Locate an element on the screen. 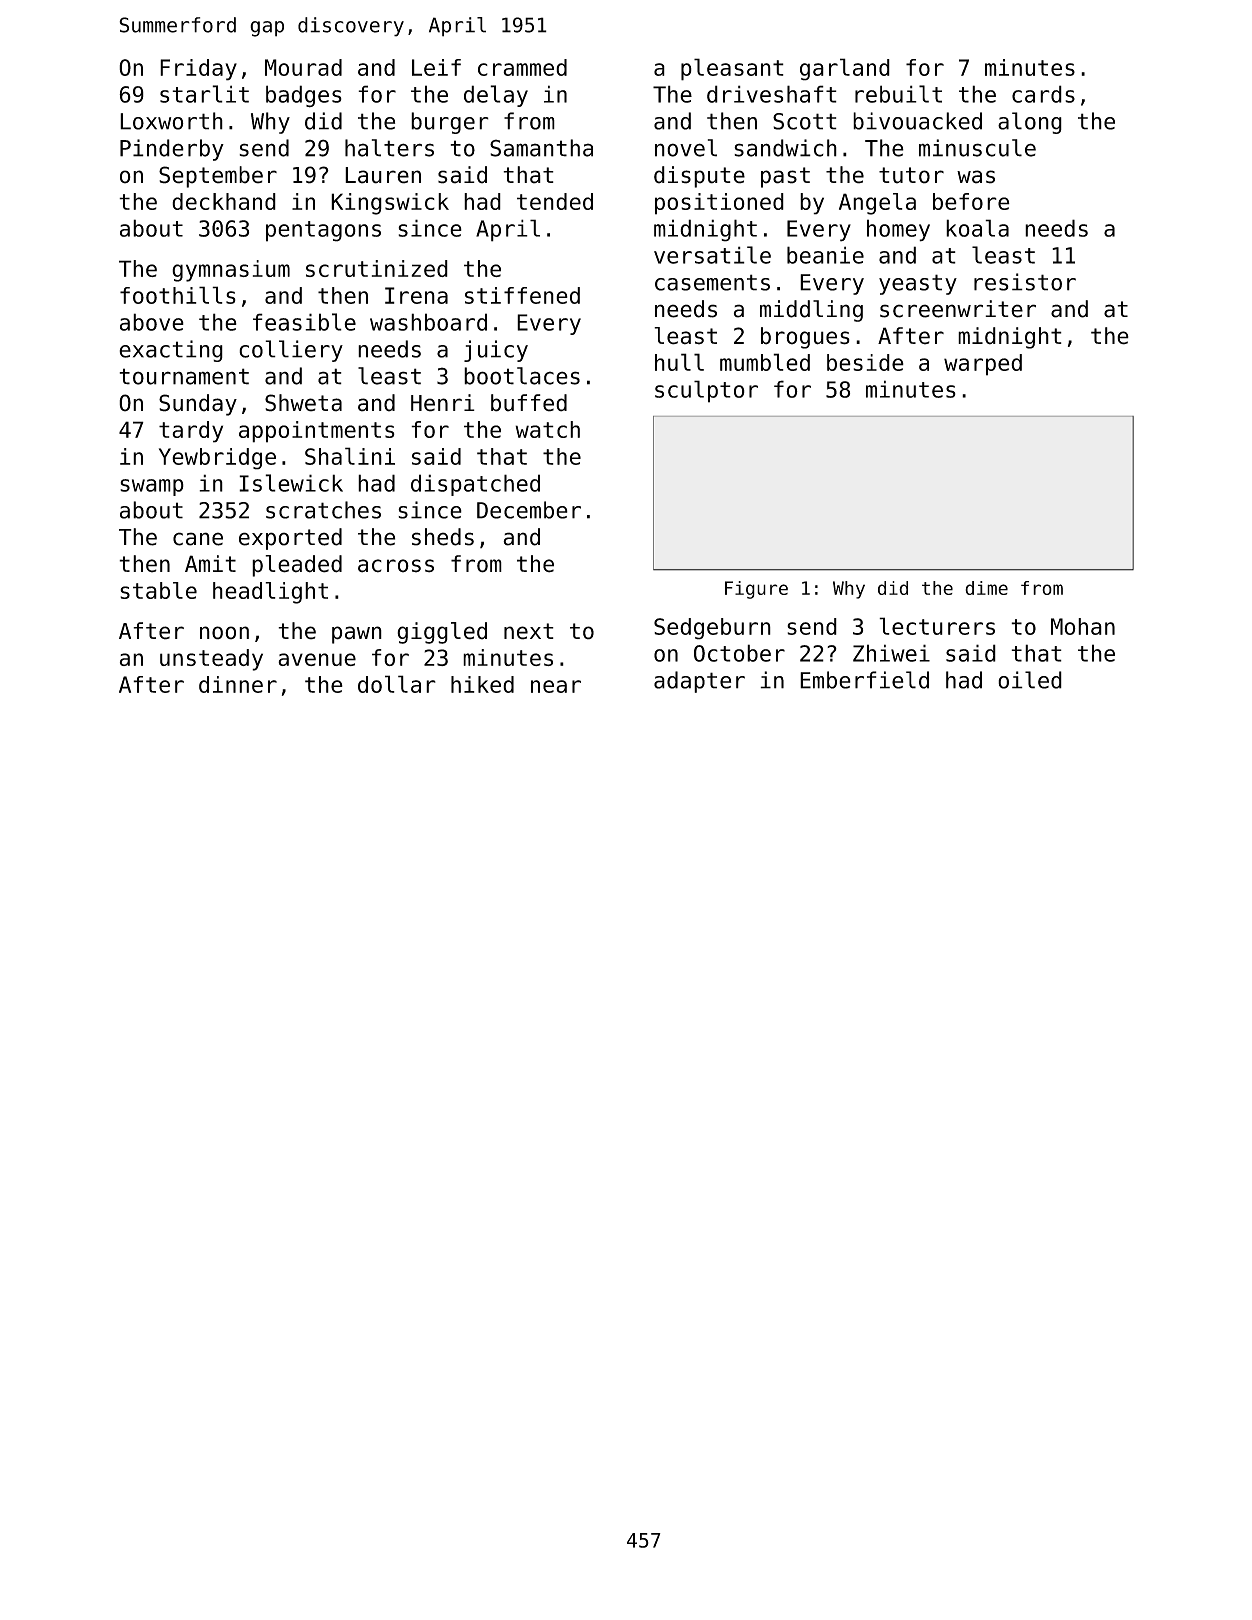  unsteady is located at coordinates (211, 660).
